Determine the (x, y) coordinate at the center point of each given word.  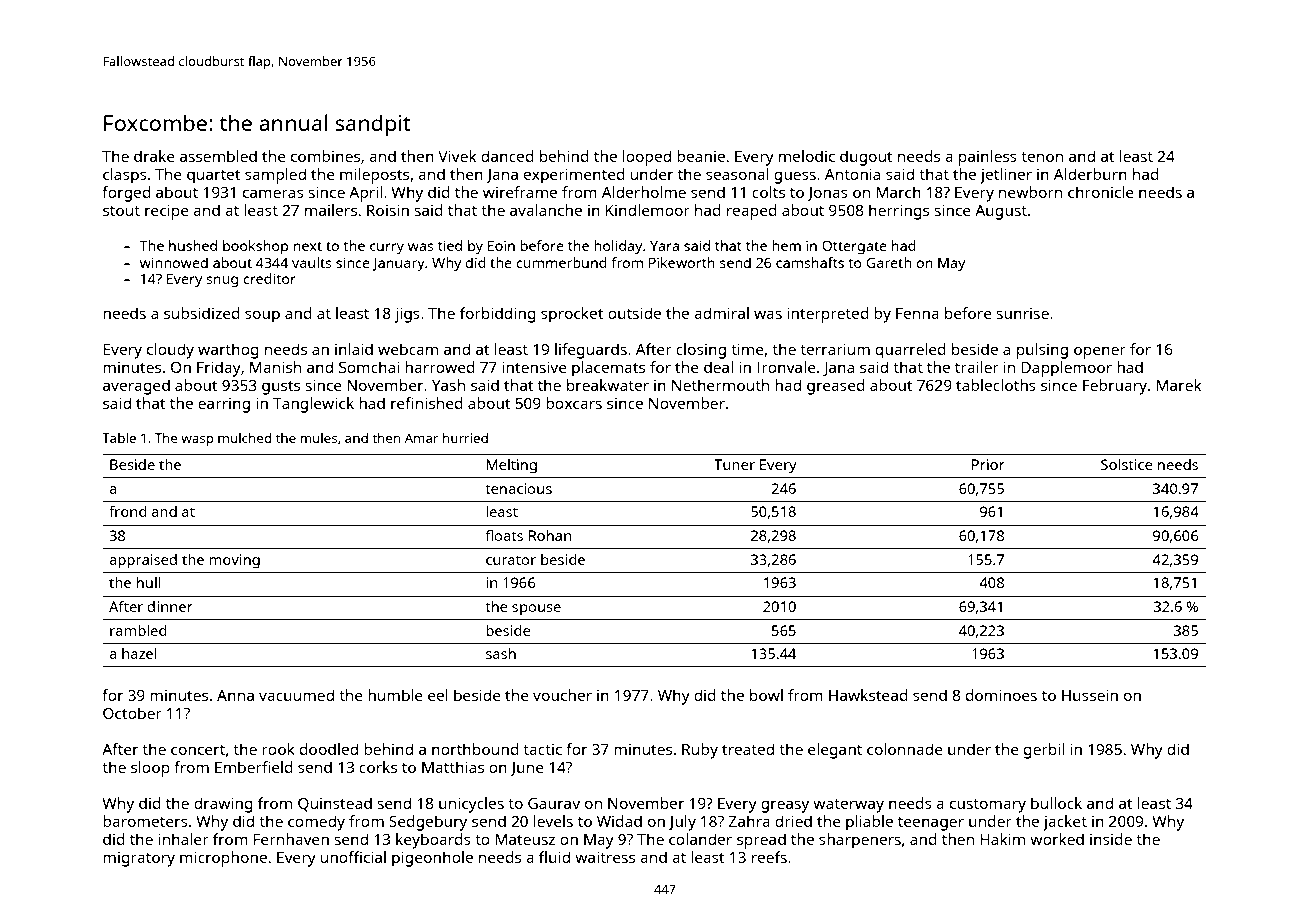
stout (121, 211)
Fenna (917, 313)
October (132, 713)
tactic (542, 749)
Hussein (1090, 695)
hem (786, 245)
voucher (562, 695)
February (1115, 387)
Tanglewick (313, 405)
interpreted (828, 315)
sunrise (1023, 313)
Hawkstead (868, 695)
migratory (139, 859)
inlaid (354, 349)
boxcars (574, 403)
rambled (138, 630)
